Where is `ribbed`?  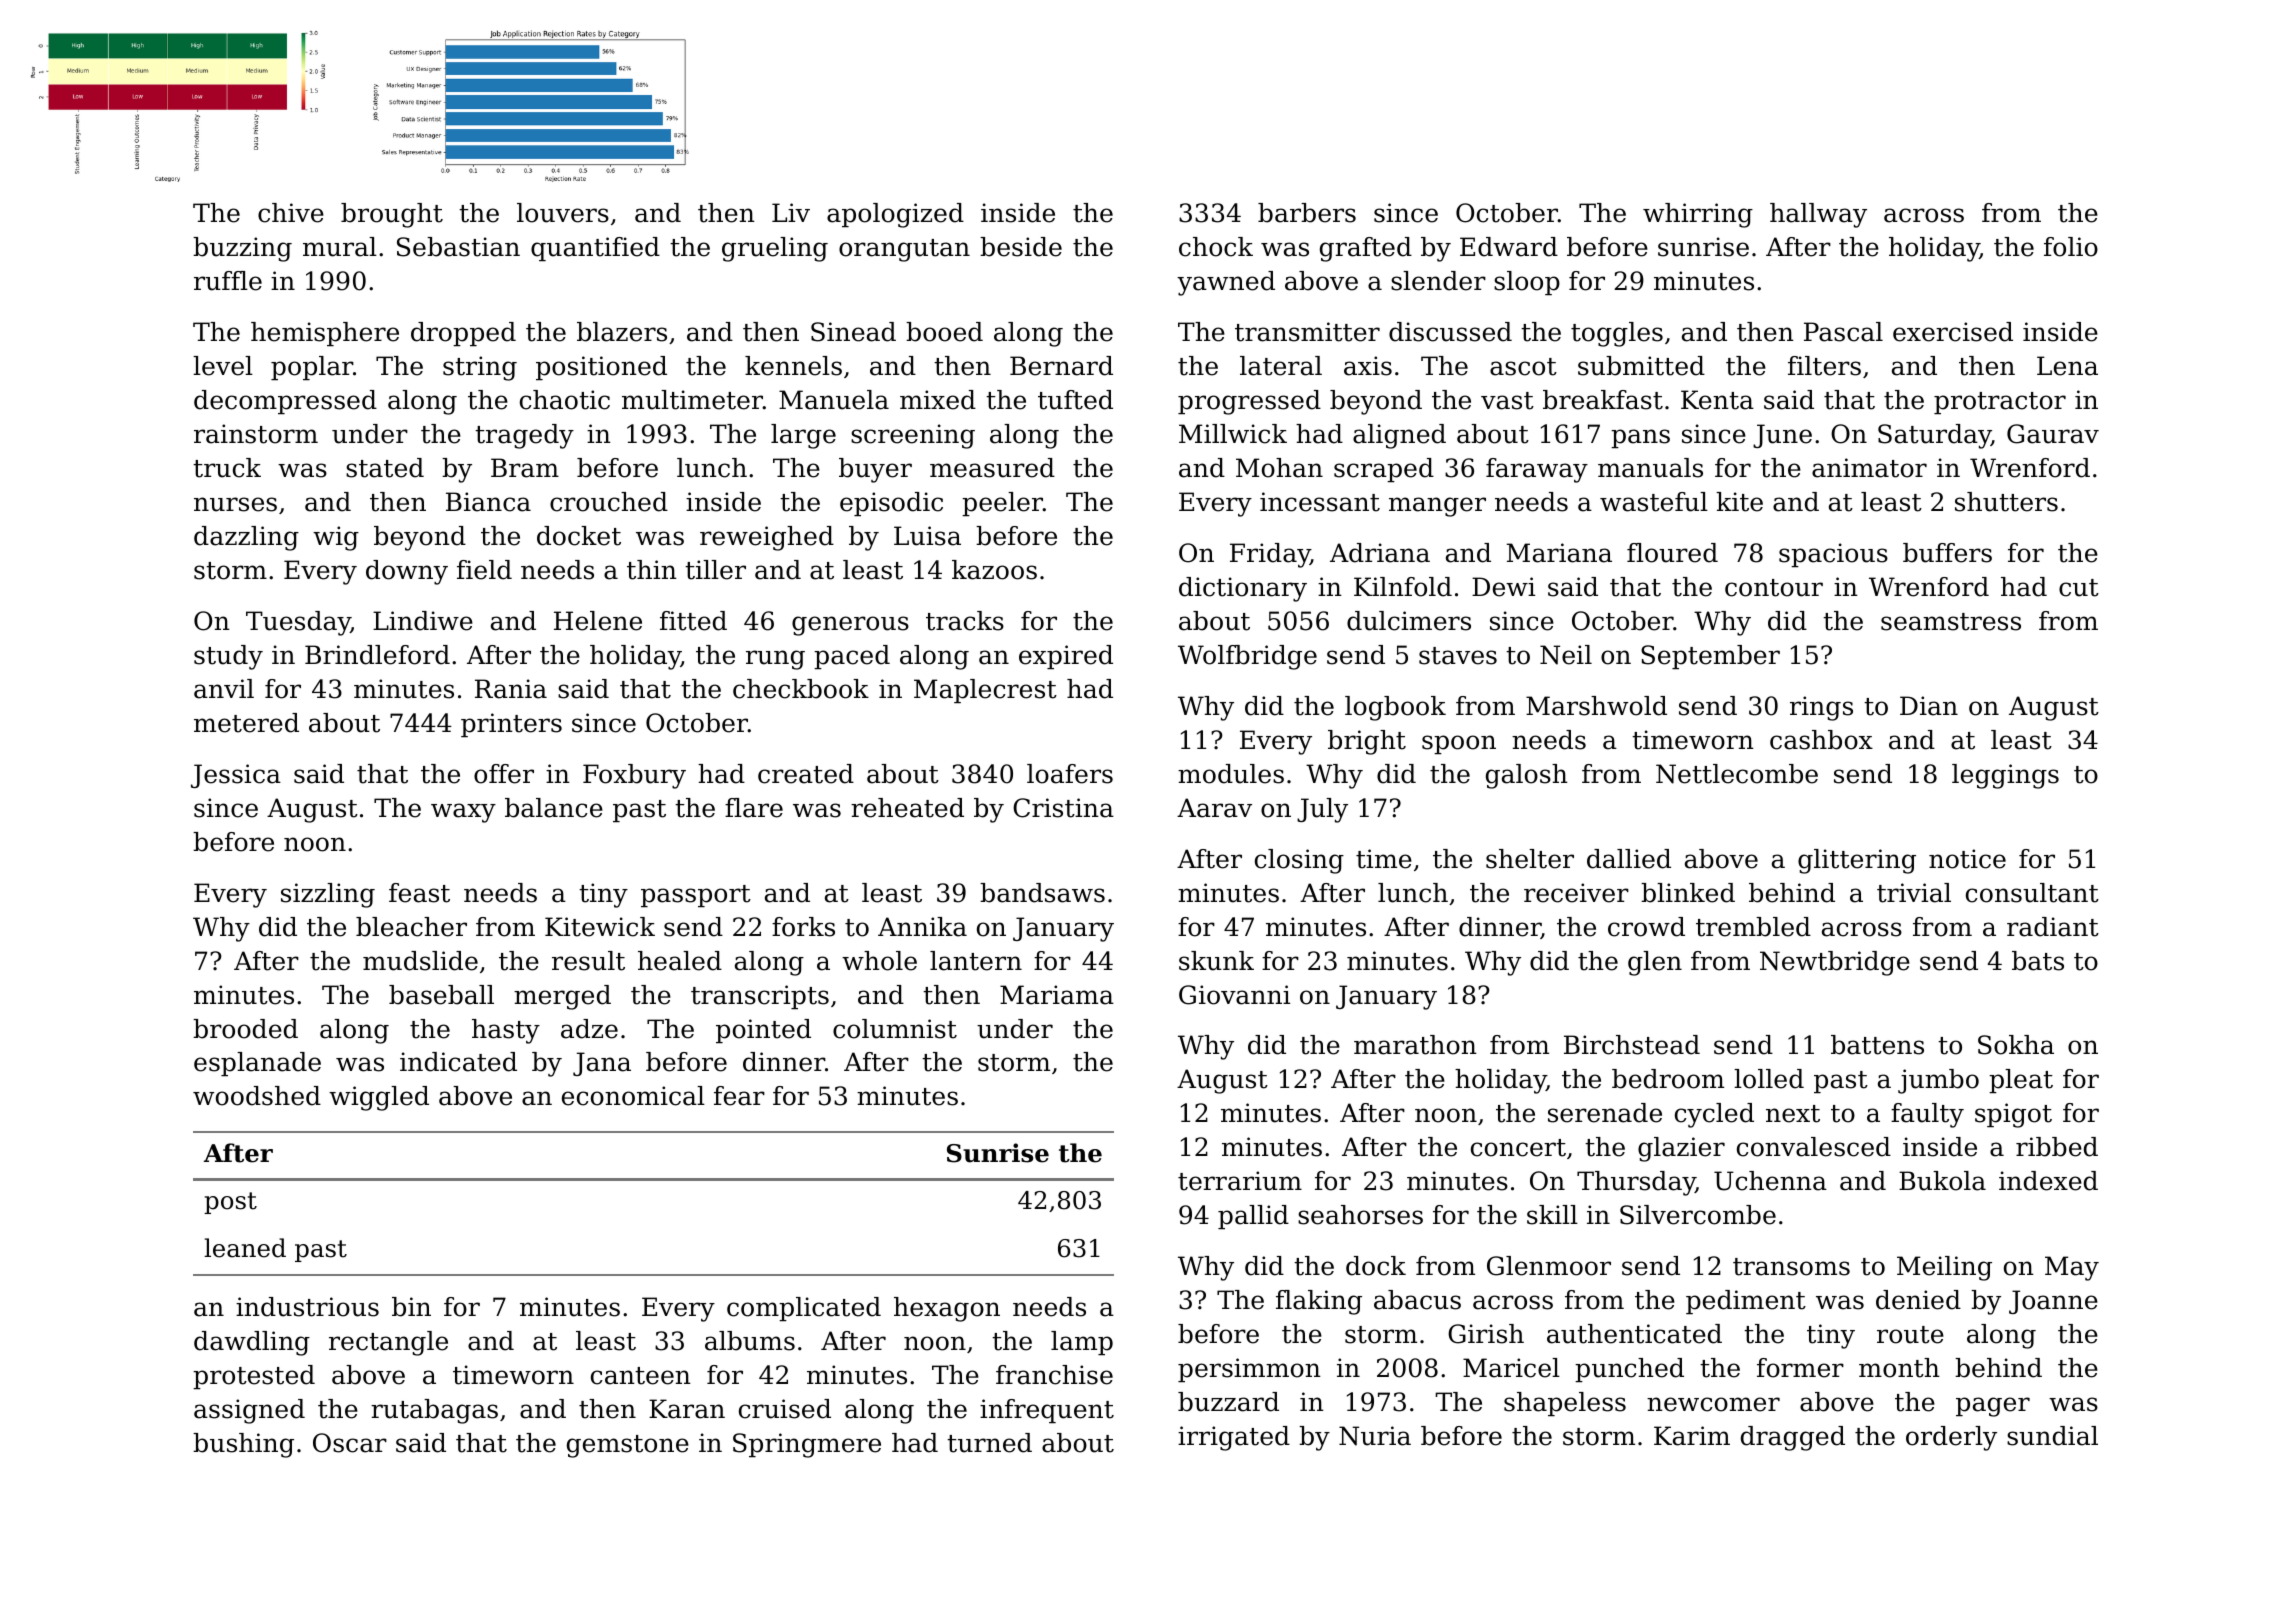
ribbed is located at coordinates (2057, 1147).
